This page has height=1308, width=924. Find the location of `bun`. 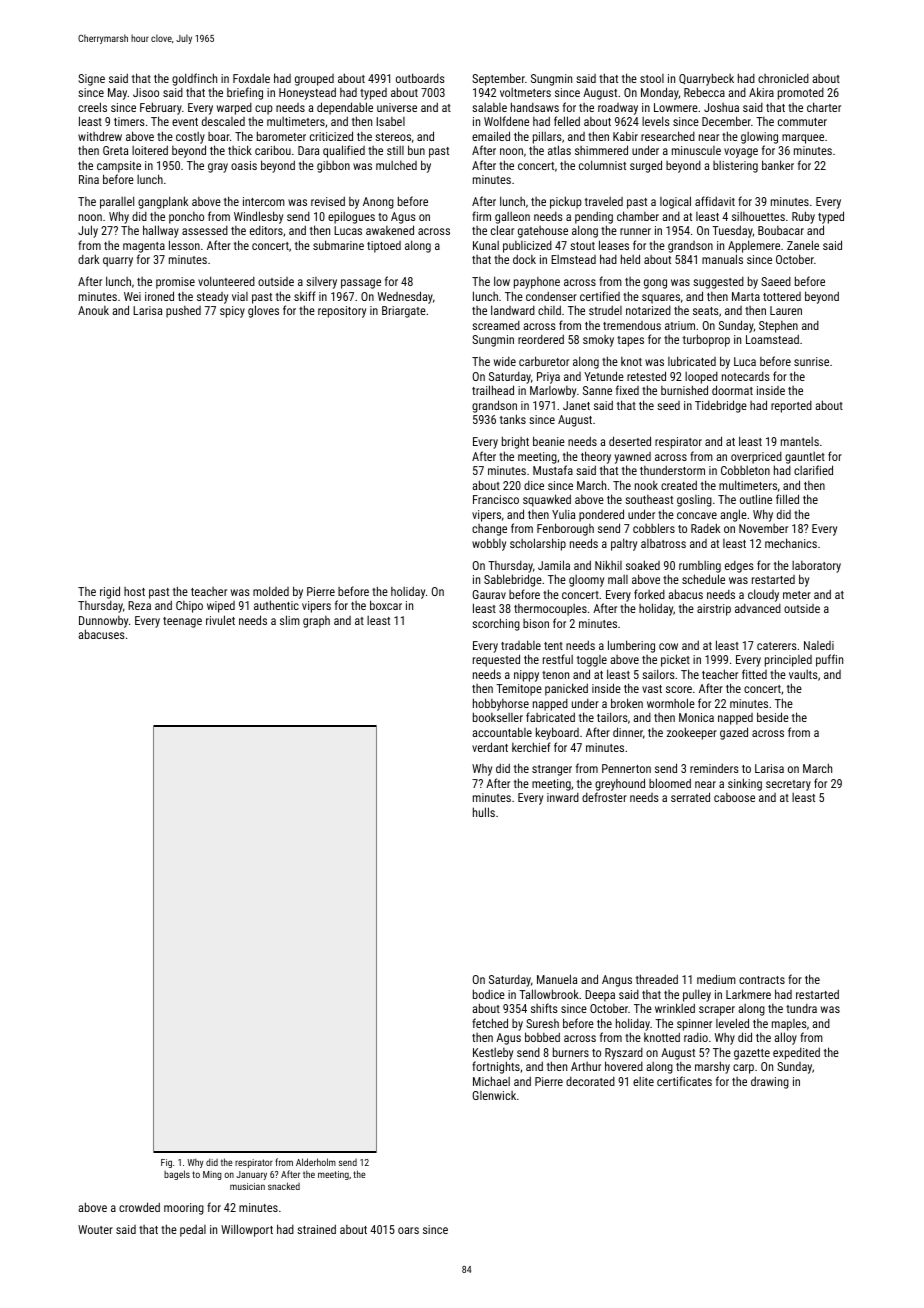

bun is located at coordinates (416, 150).
